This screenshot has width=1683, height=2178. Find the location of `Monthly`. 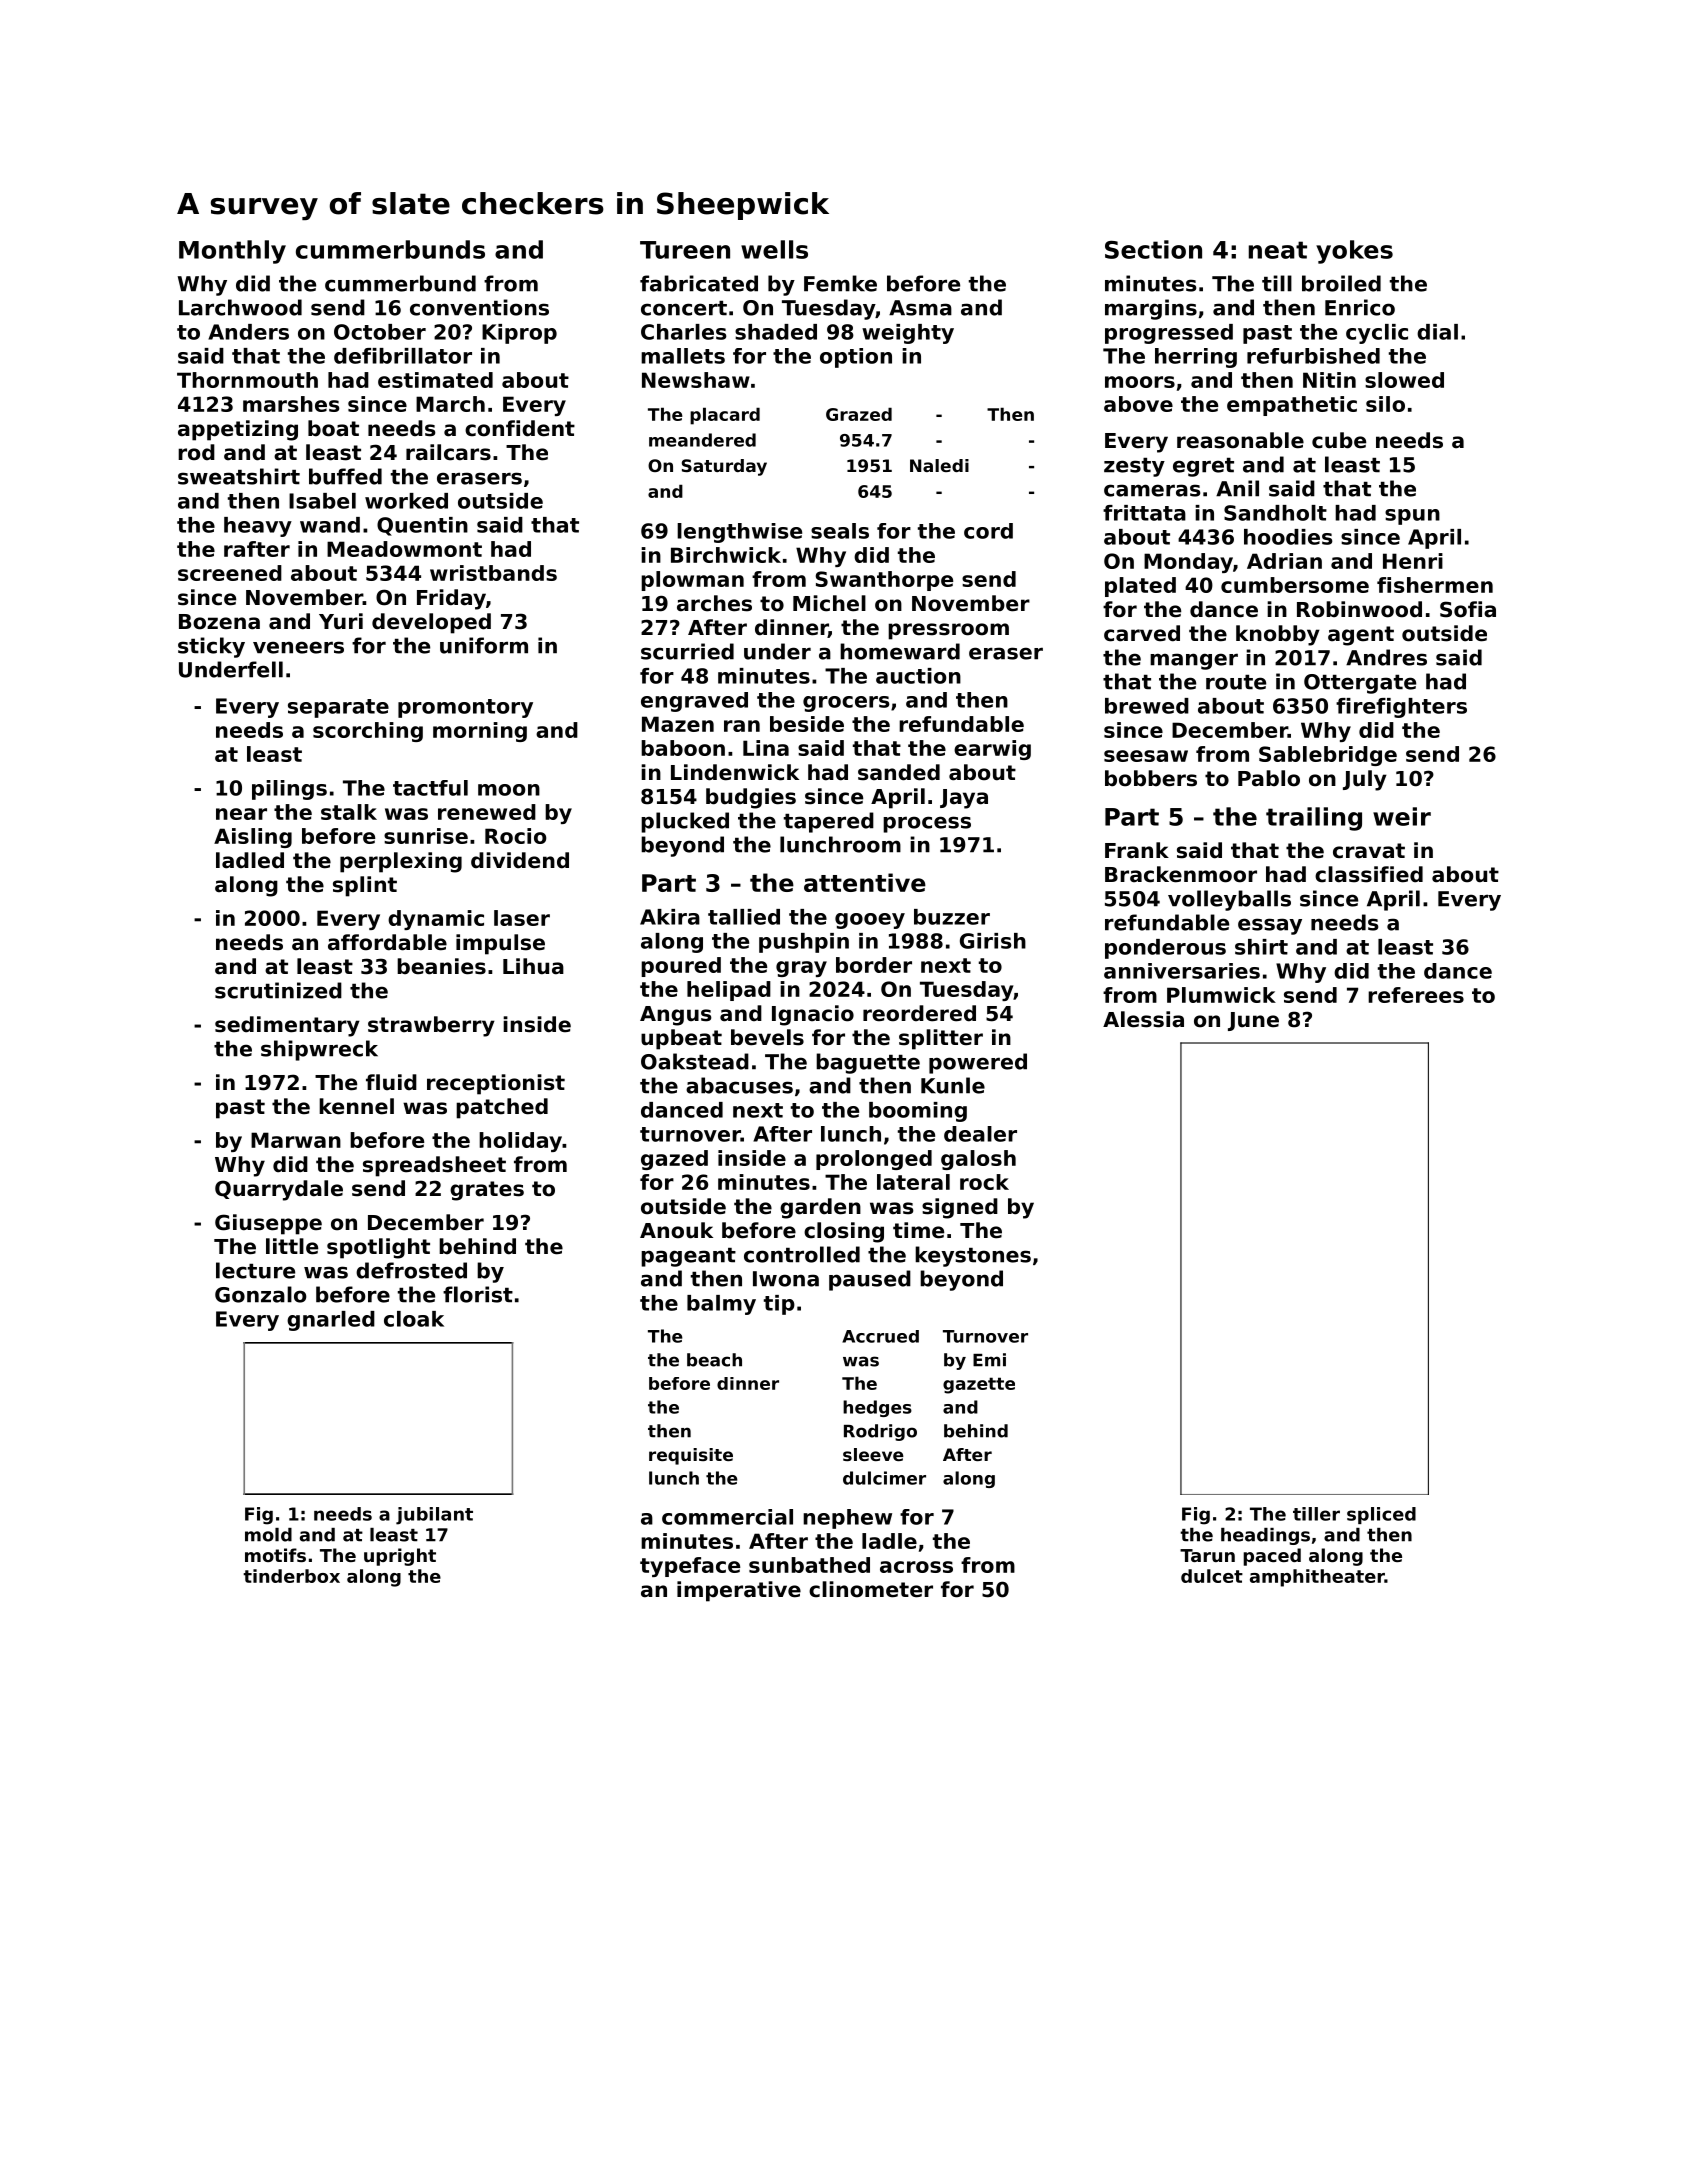

Monthly is located at coordinates (232, 252).
